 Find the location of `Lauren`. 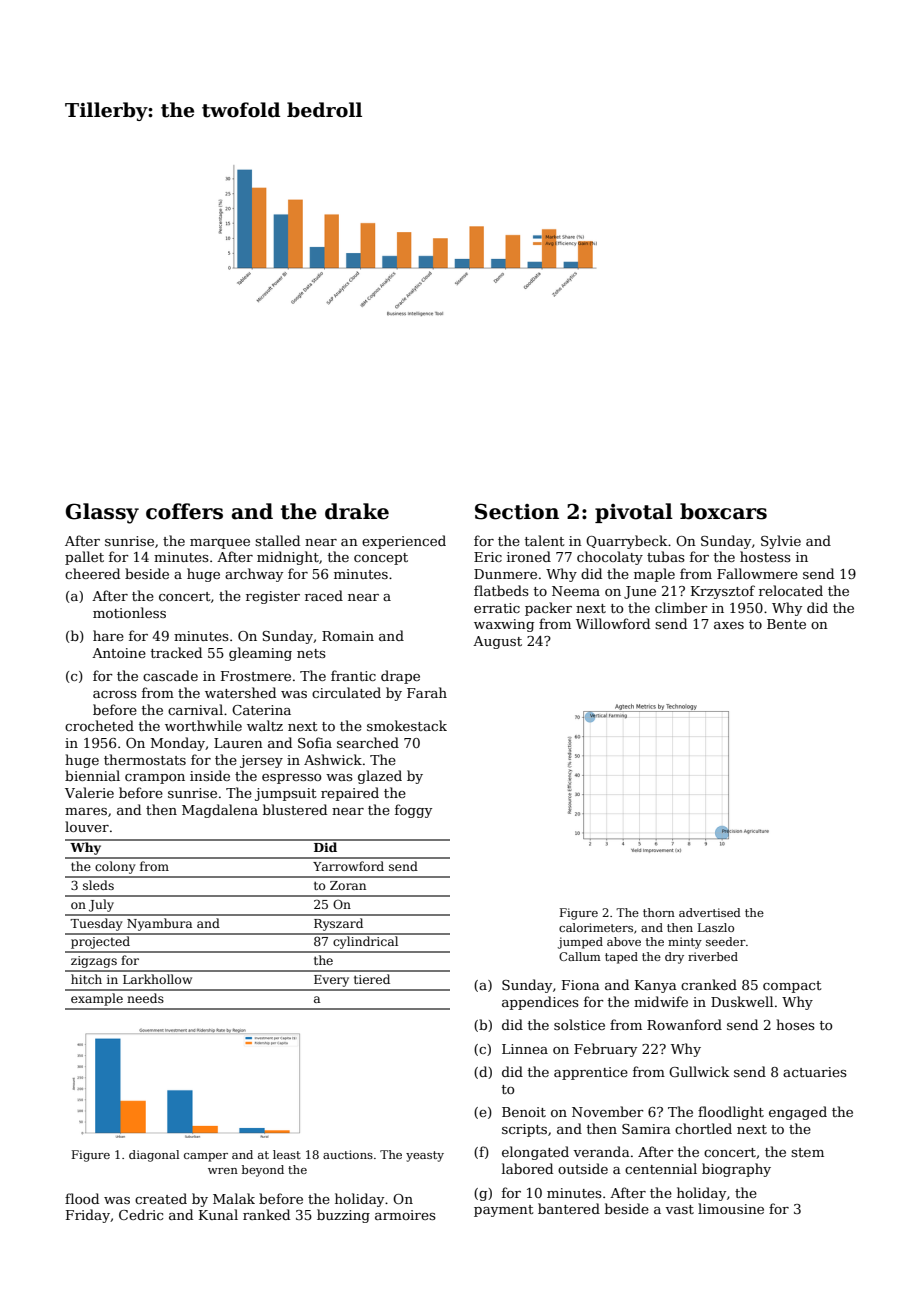

Lauren is located at coordinates (238, 743).
